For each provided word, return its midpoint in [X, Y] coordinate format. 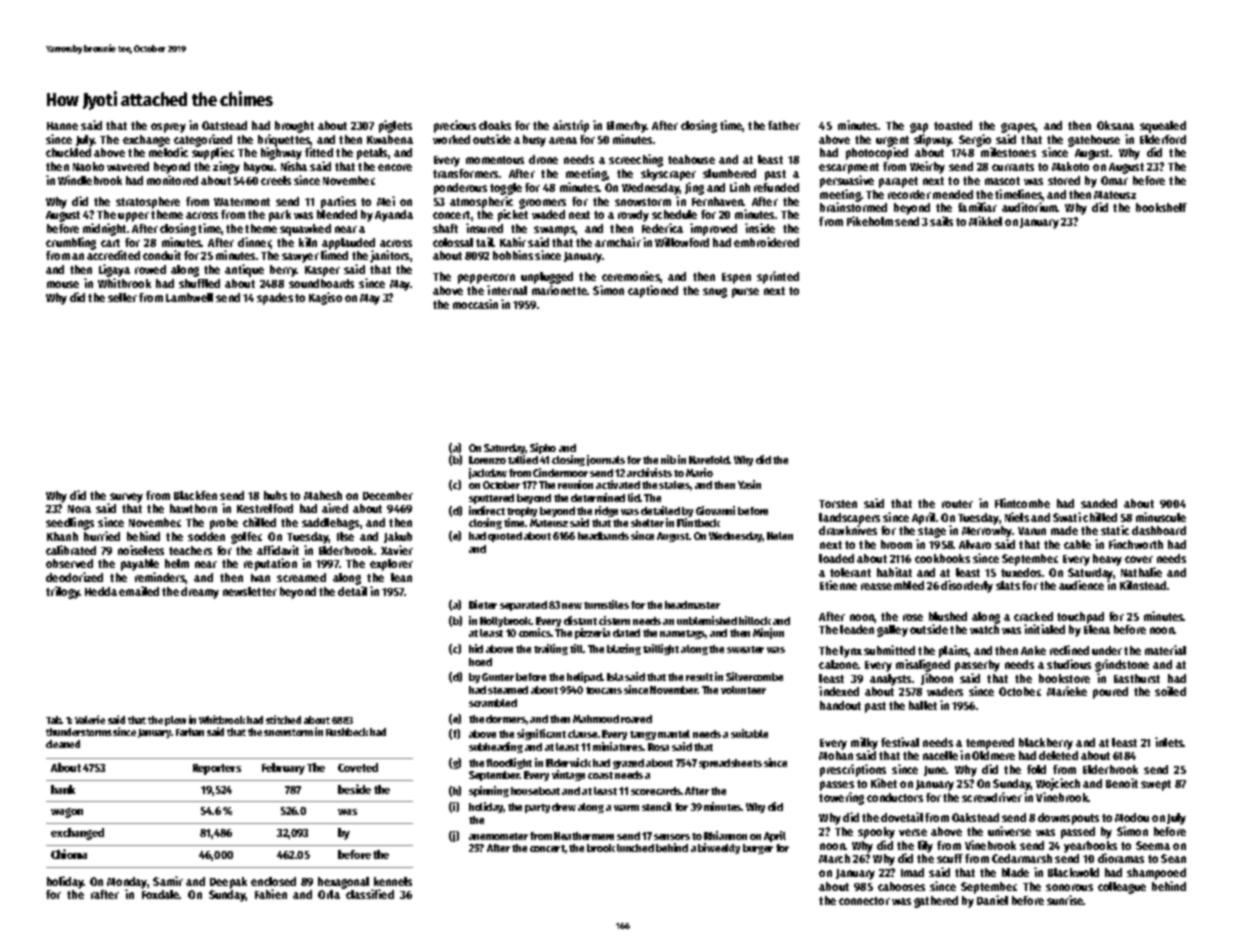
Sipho [543, 448]
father [784, 125]
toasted [953, 125]
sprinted [778, 277]
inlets [1169, 742]
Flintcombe [1022, 503]
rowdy [633, 216]
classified [370, 894]
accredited [113, 255]
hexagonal [343, 883]
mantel [674, 734]
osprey [168, 128]
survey [126, 498]
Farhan [190, 732]
